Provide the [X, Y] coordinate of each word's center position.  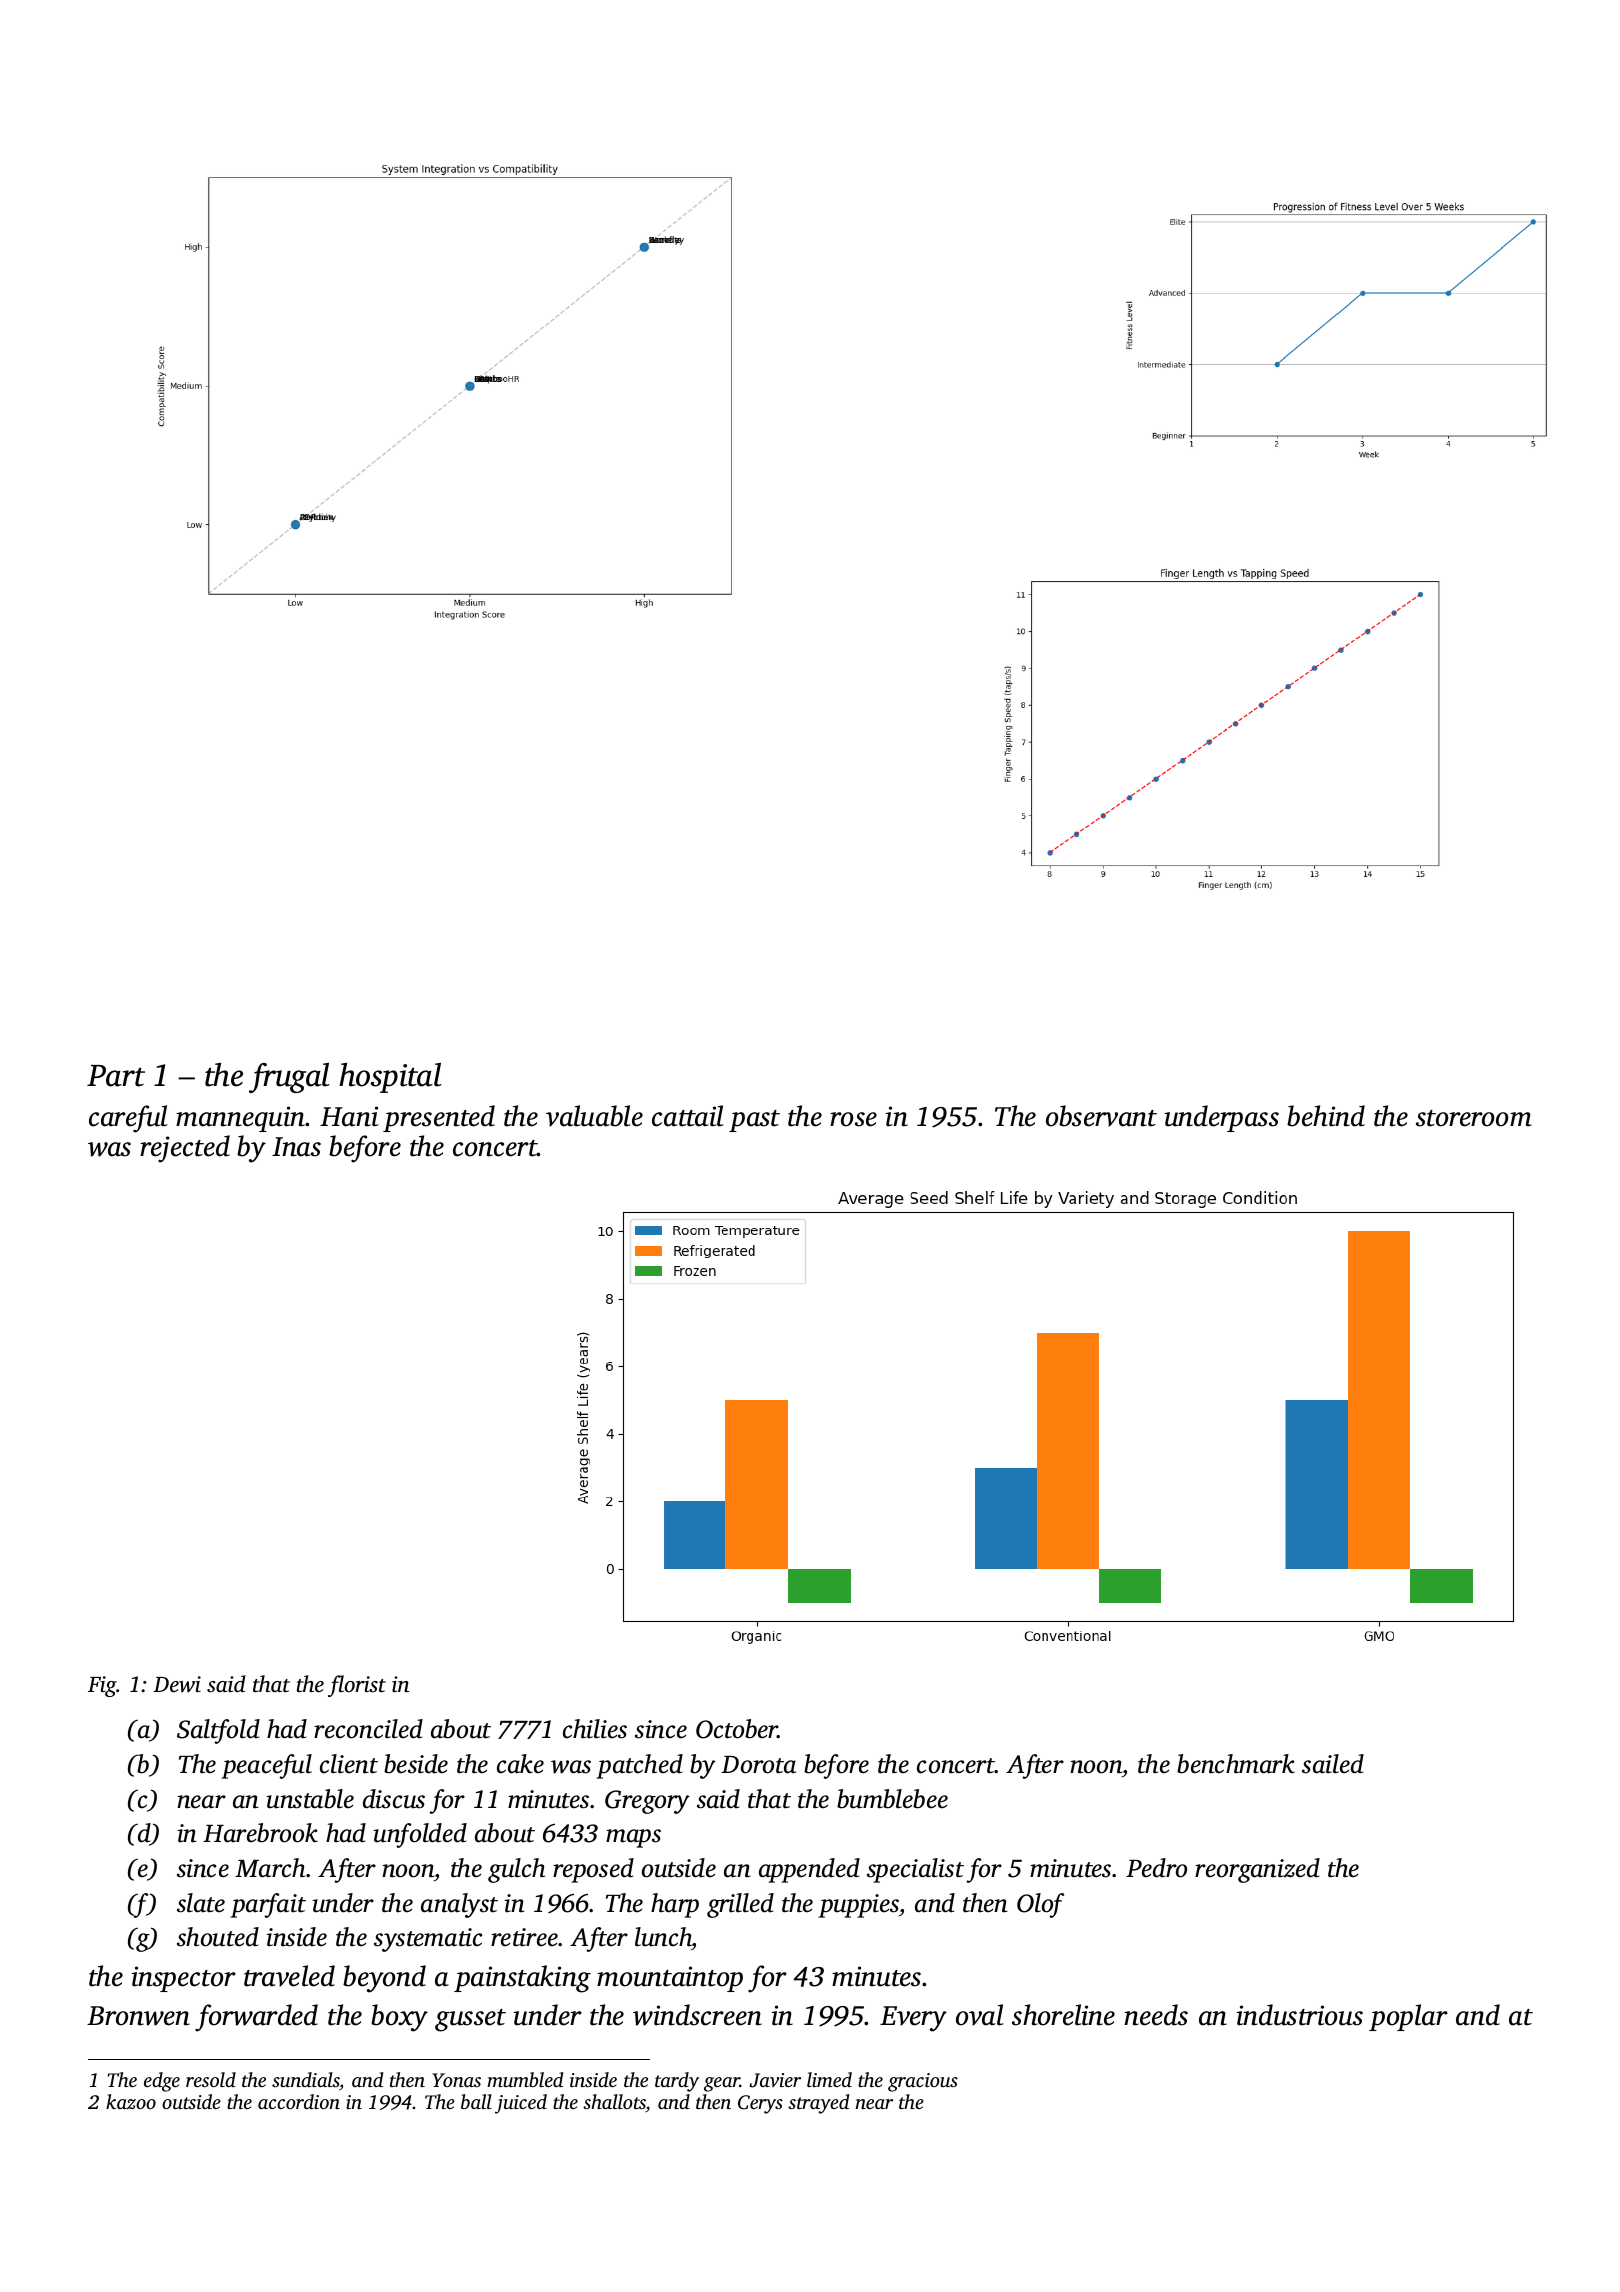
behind [1326, 1116]
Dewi [177, 1684]
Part [116, 1076]
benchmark [1236, 1764]
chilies [595, 1729]
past [754, 1121]
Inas [296, 1147]
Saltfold [218, 1731]
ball [476, 2101]
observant [1101, 1116]
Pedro [1156, 1868]
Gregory [647, 1802]
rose [853, 1119]
